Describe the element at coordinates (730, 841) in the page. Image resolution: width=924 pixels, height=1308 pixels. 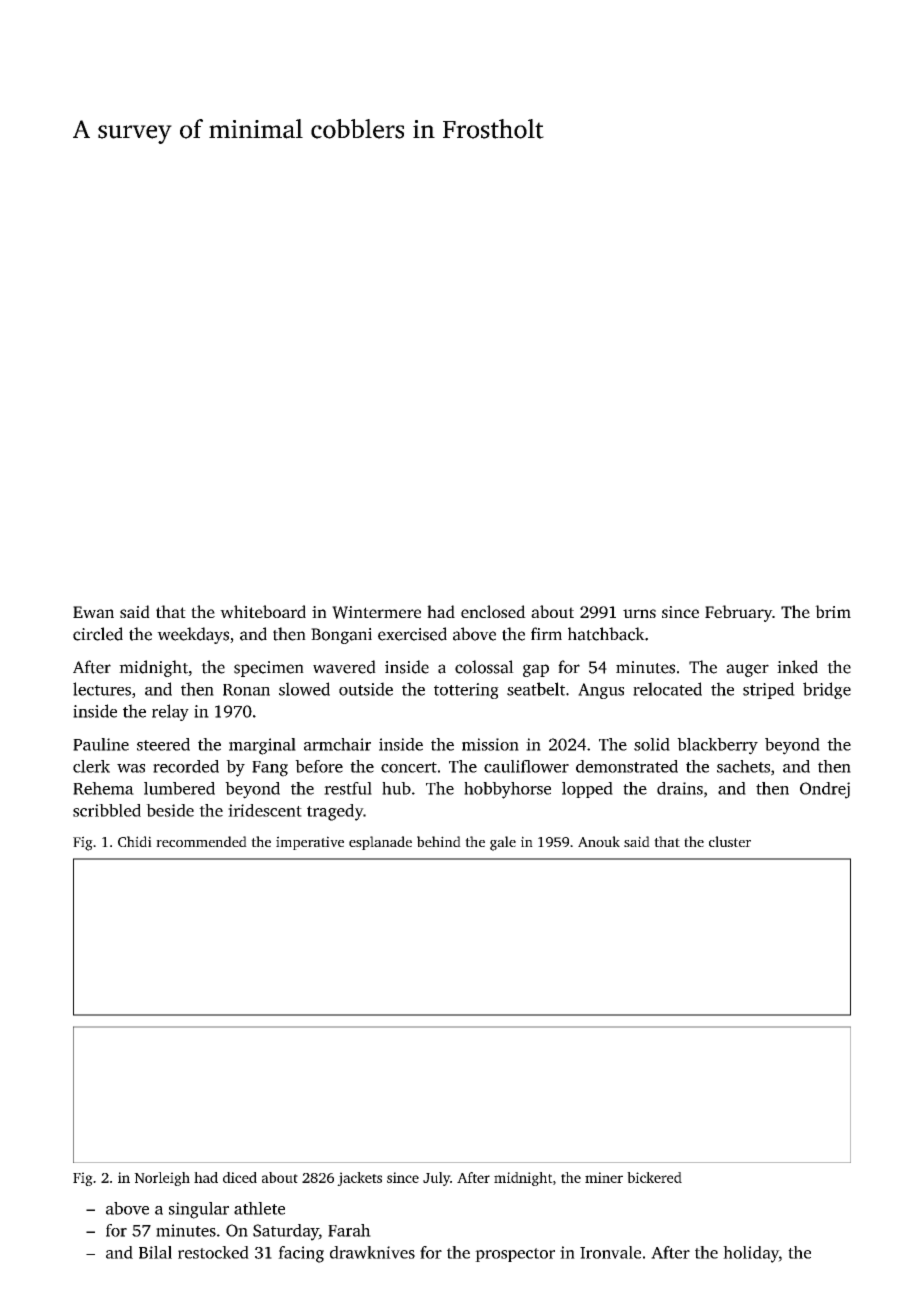
I see `cluster` at that location.
